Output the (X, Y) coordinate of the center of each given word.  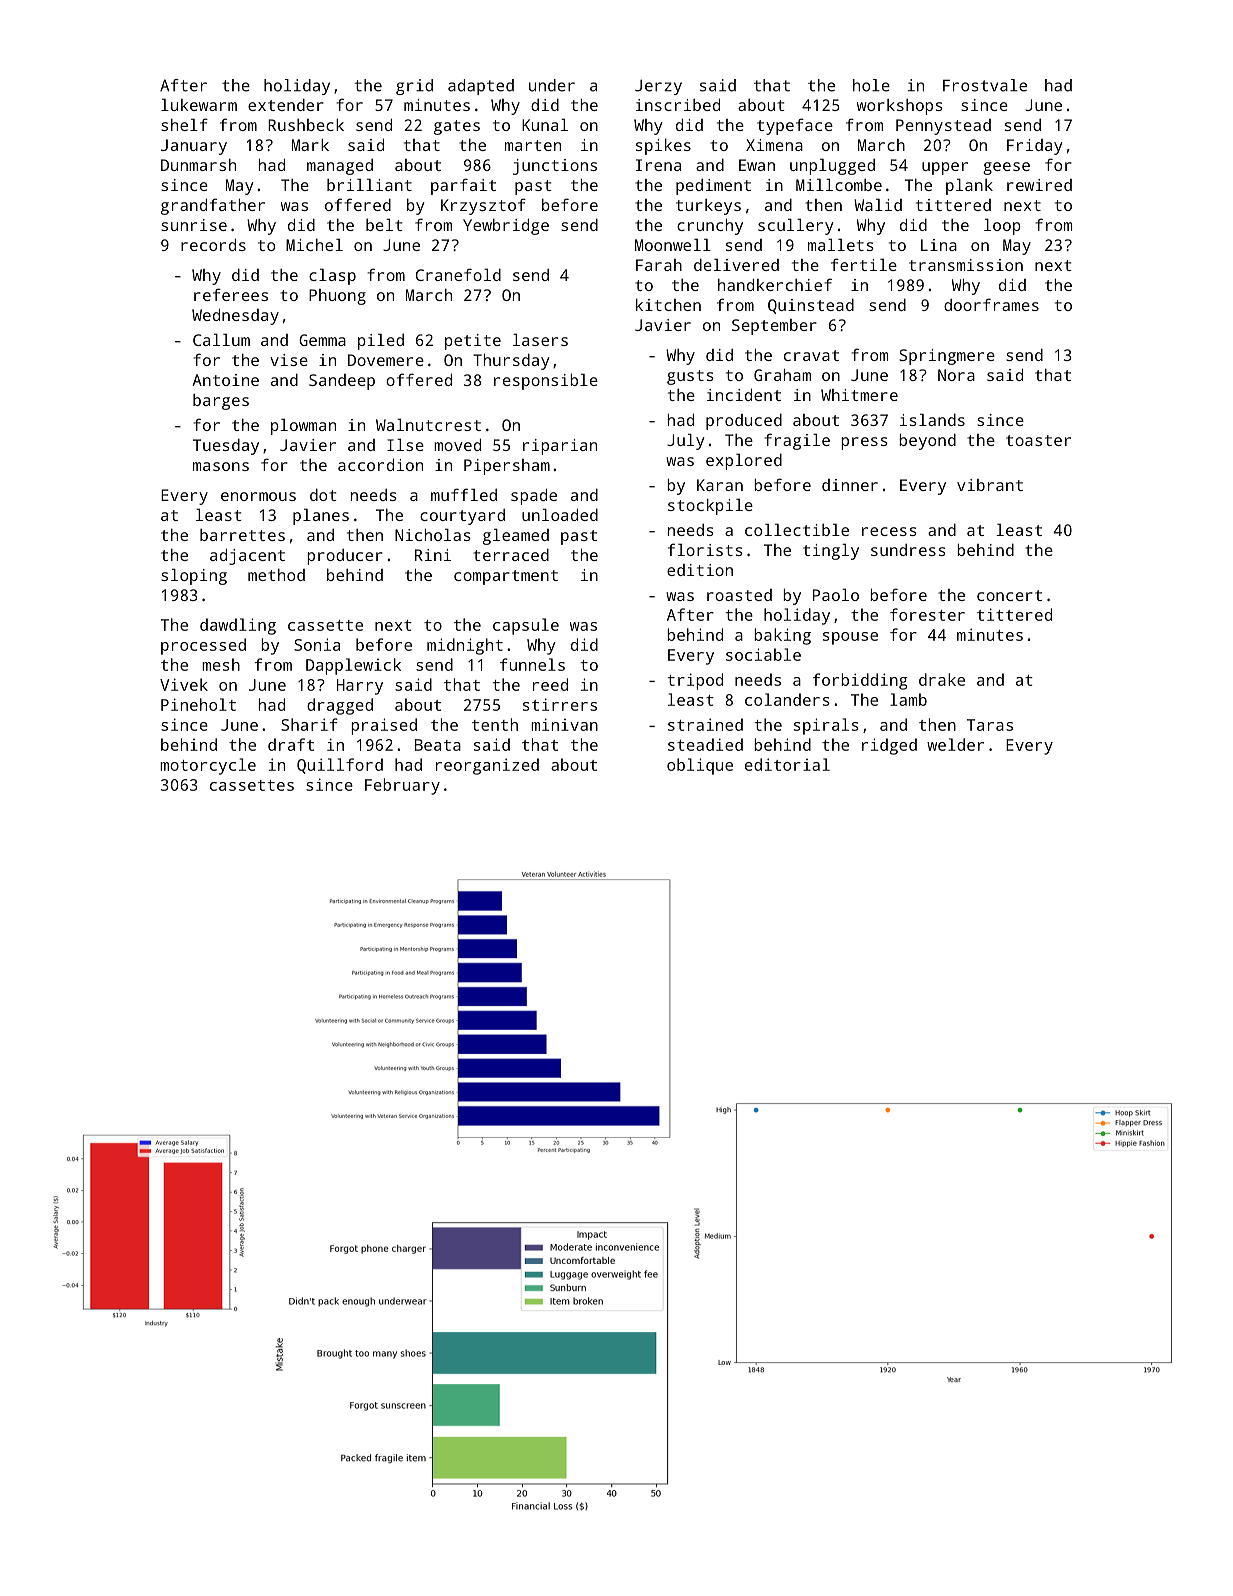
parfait (463, 186)
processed (203, 646)
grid (414, 87)
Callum (221, 339)
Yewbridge (506, 226)
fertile (864, 264)
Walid (878, 204)
